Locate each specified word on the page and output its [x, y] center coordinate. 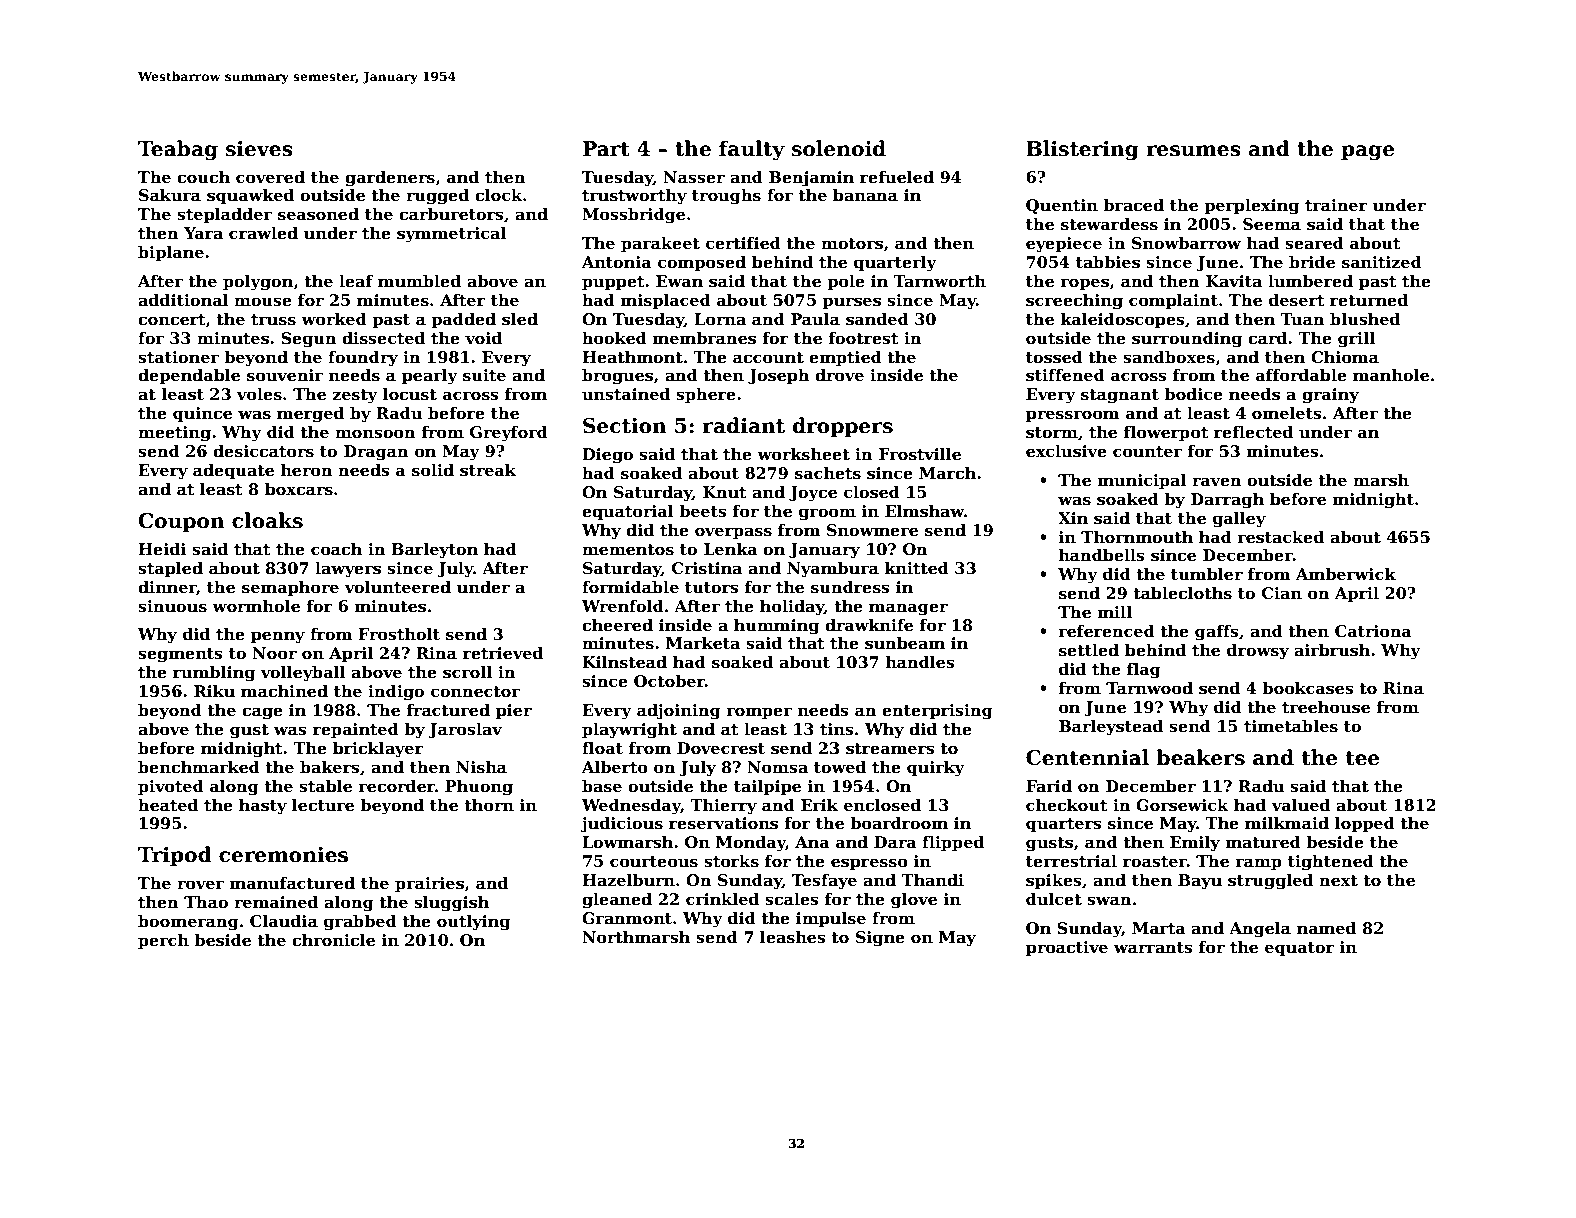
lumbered [1310, 281]
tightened [1331, 863]
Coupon [182, 522]
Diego [607, 456]
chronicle [333, 940]
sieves [259, 149]
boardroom [899, 823]
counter [1147, 452]
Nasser [694, 177]
